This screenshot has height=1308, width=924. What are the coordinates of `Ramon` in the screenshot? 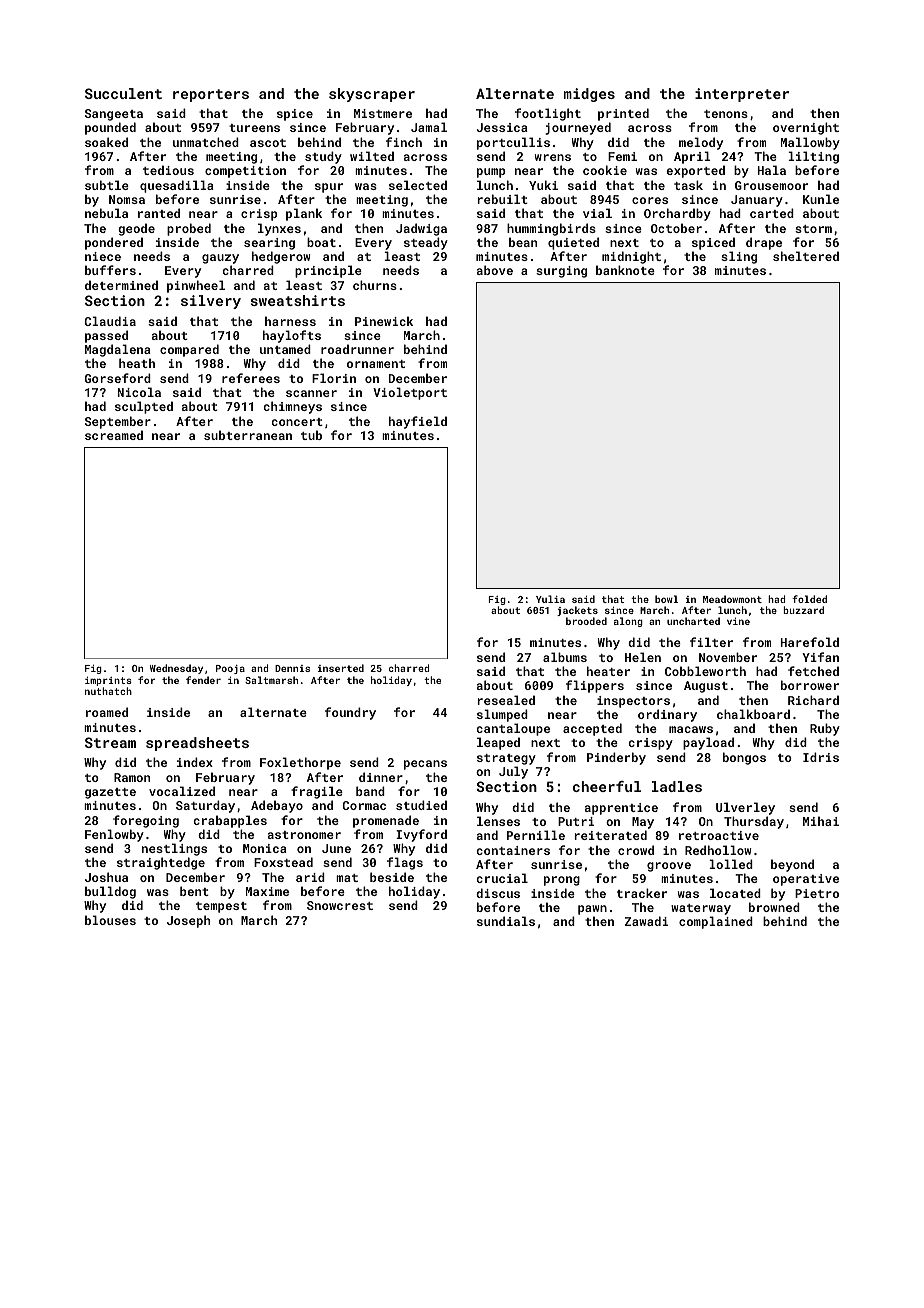 It's located at (132, 777).
